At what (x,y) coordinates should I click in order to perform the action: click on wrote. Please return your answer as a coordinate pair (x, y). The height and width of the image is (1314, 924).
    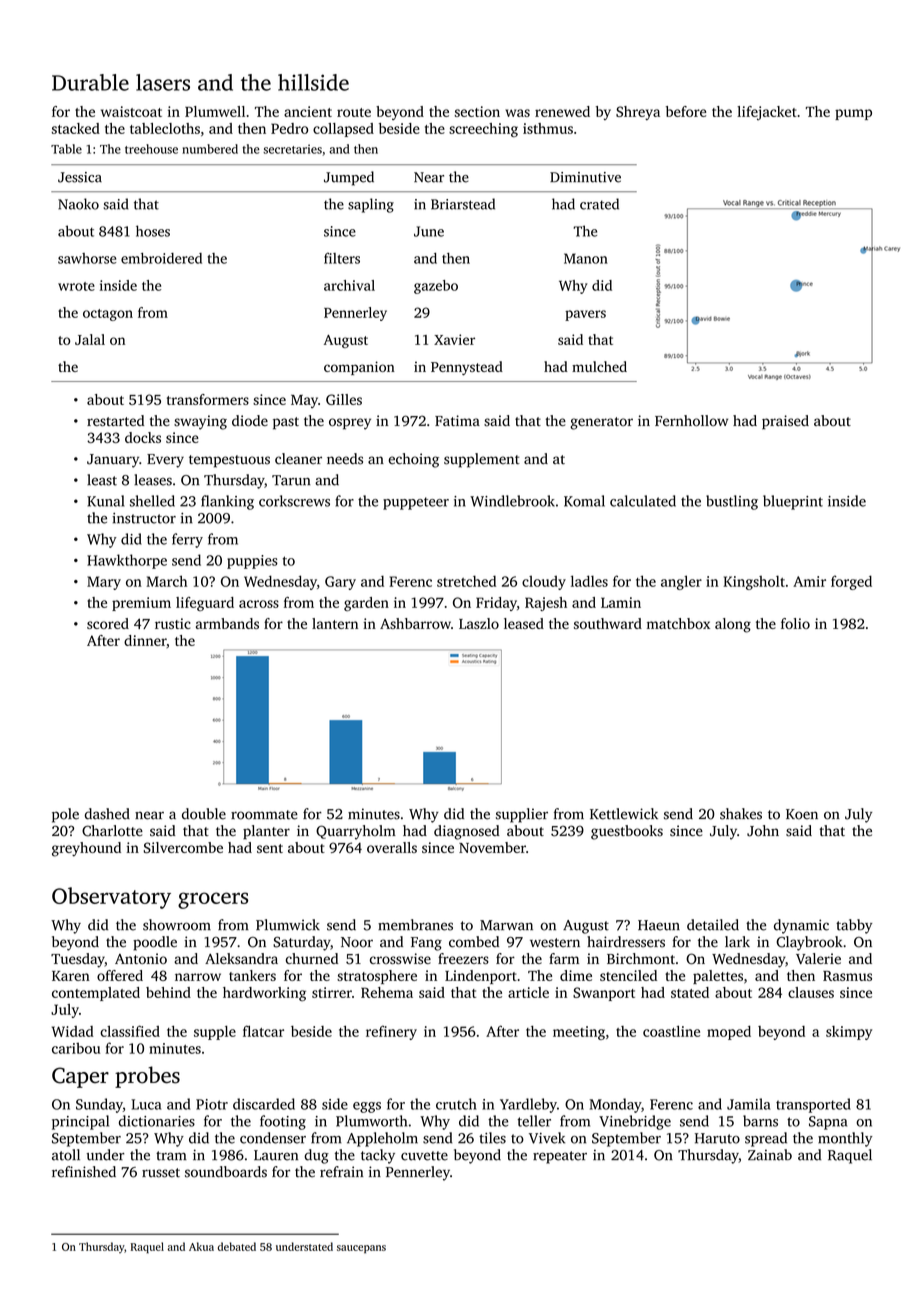
    Looking at the image, I should click on (76, 286).
